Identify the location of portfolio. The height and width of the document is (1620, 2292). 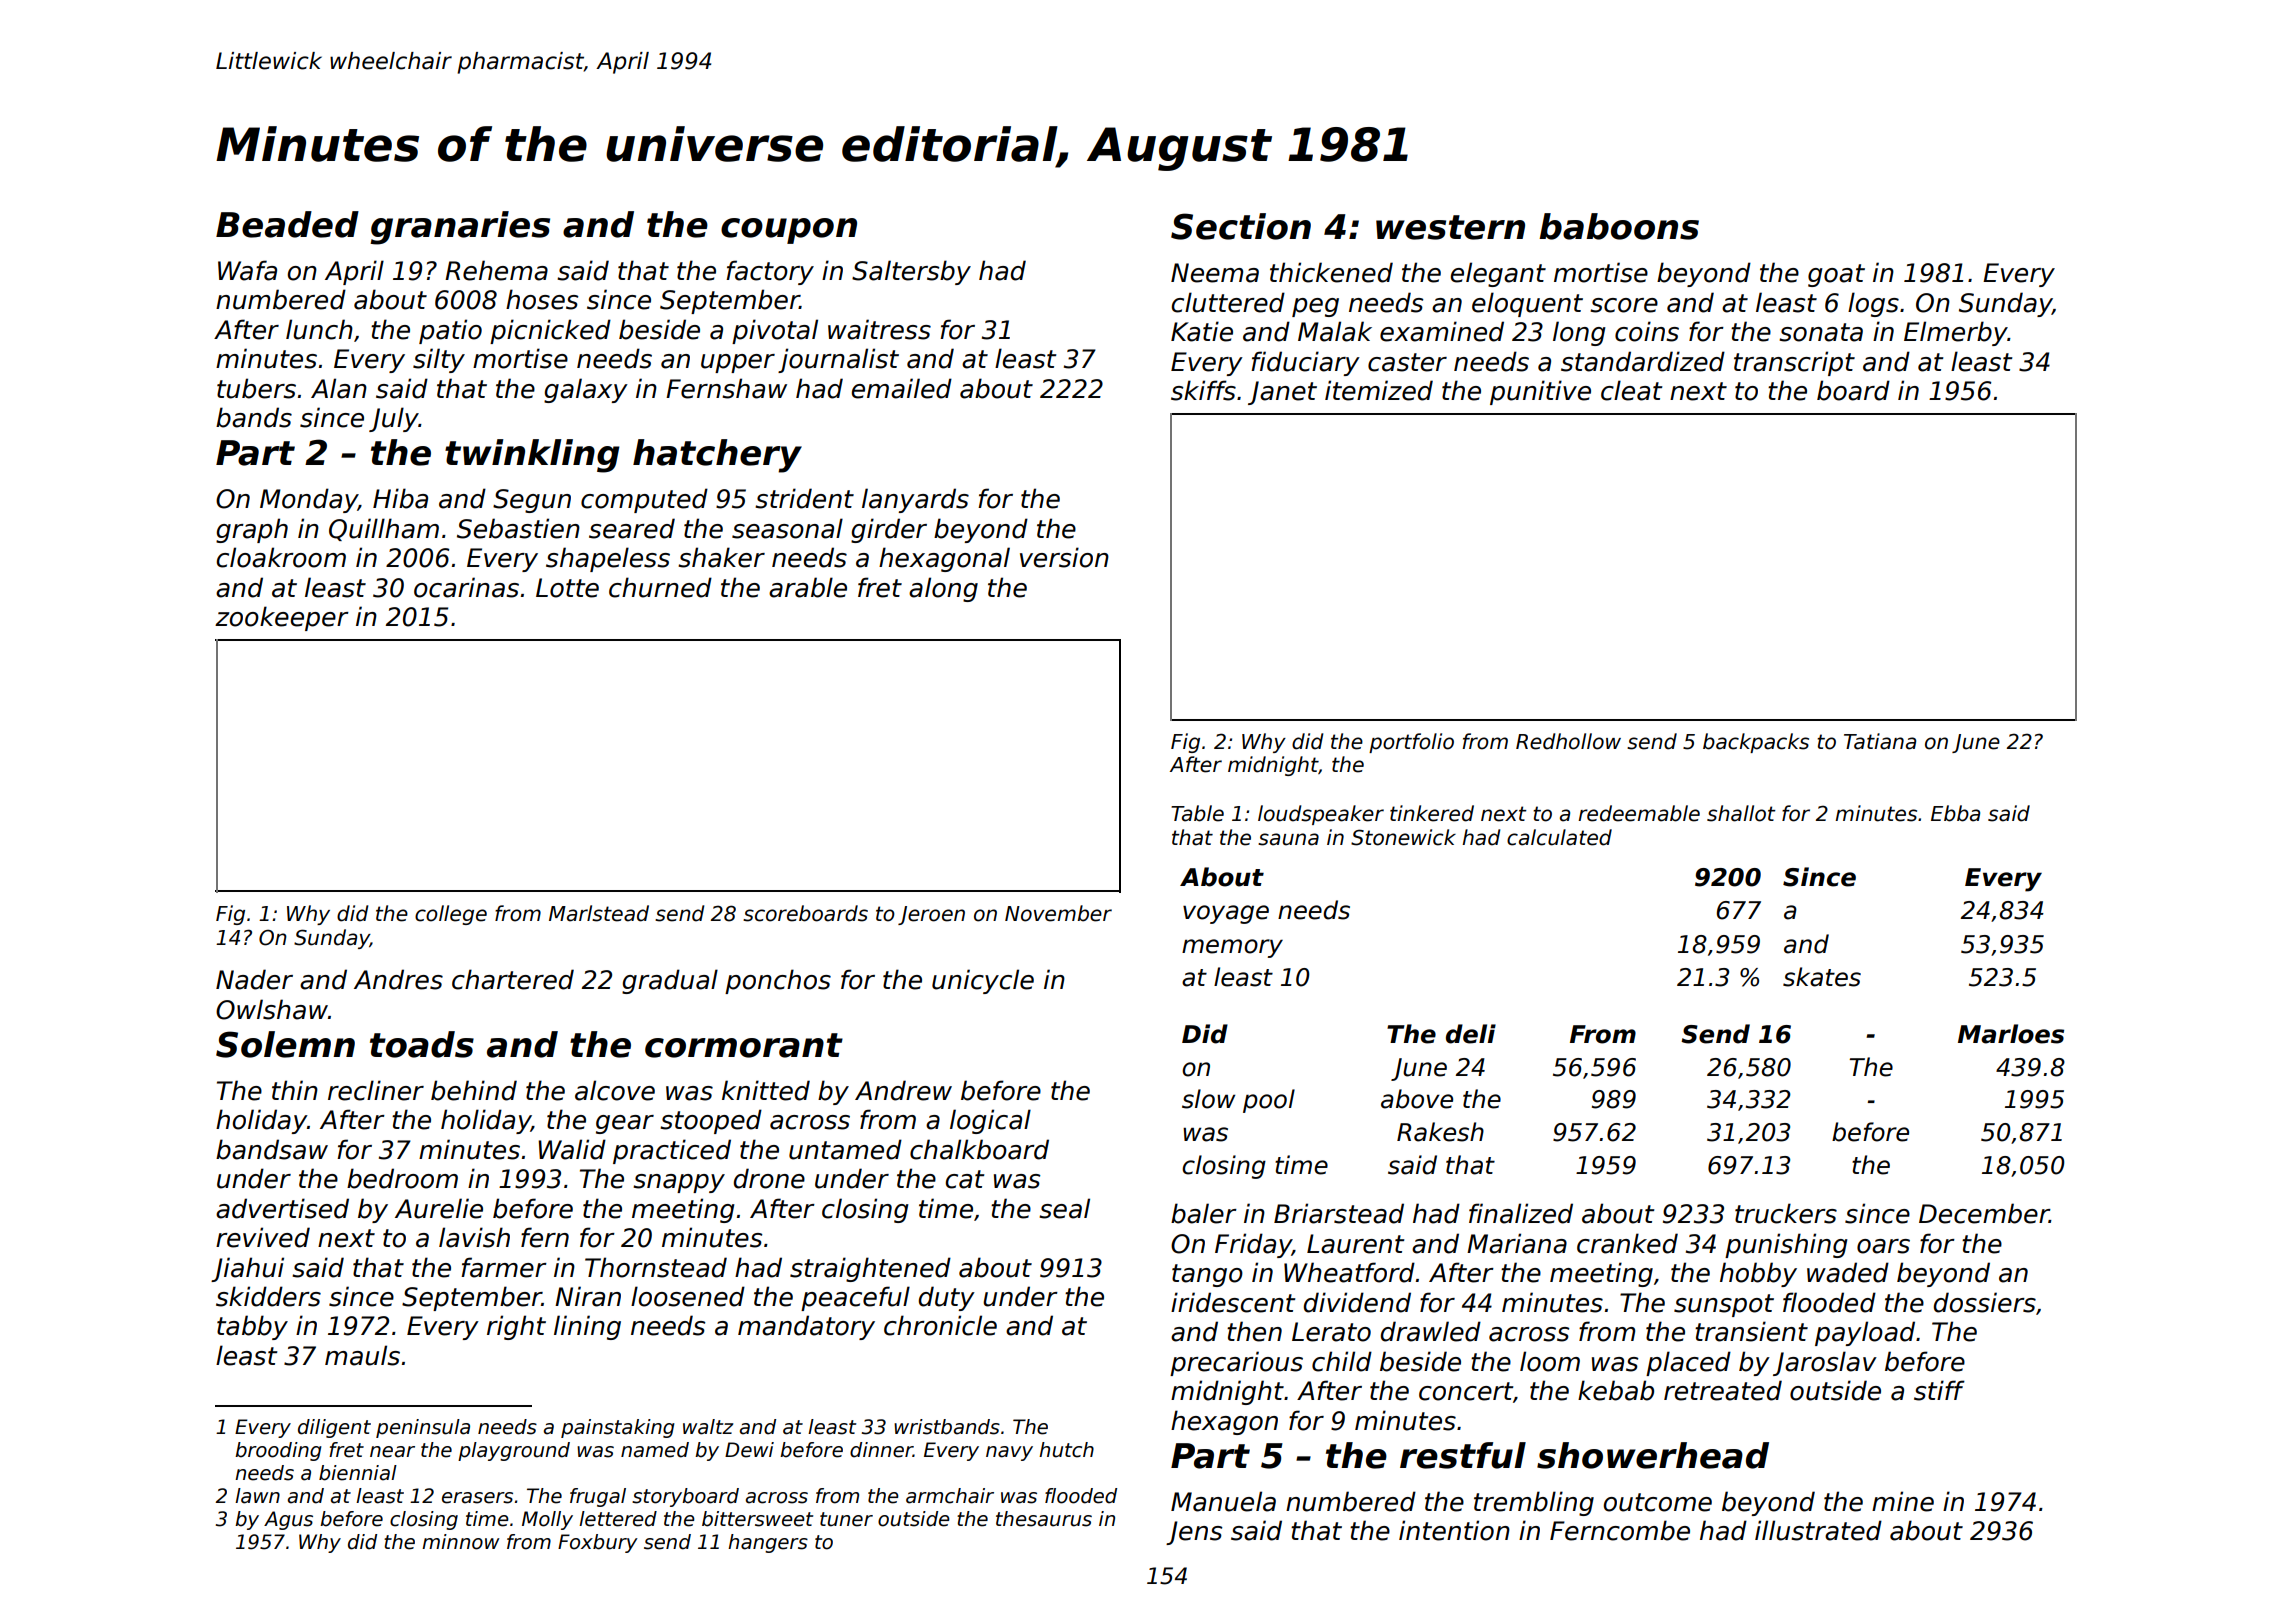
(1411, 743).
